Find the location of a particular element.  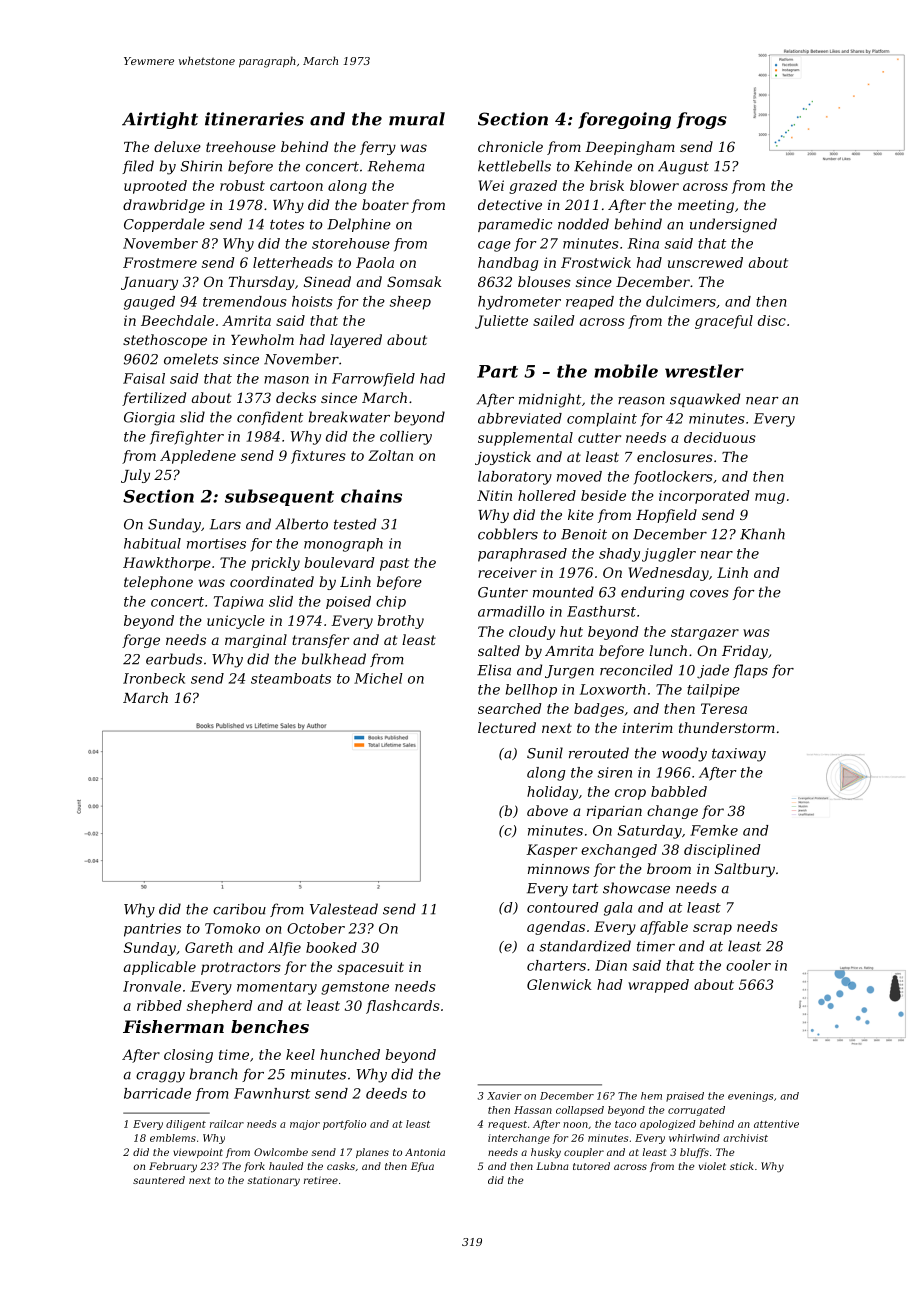

praised is located at coordinates (685, 1097).
